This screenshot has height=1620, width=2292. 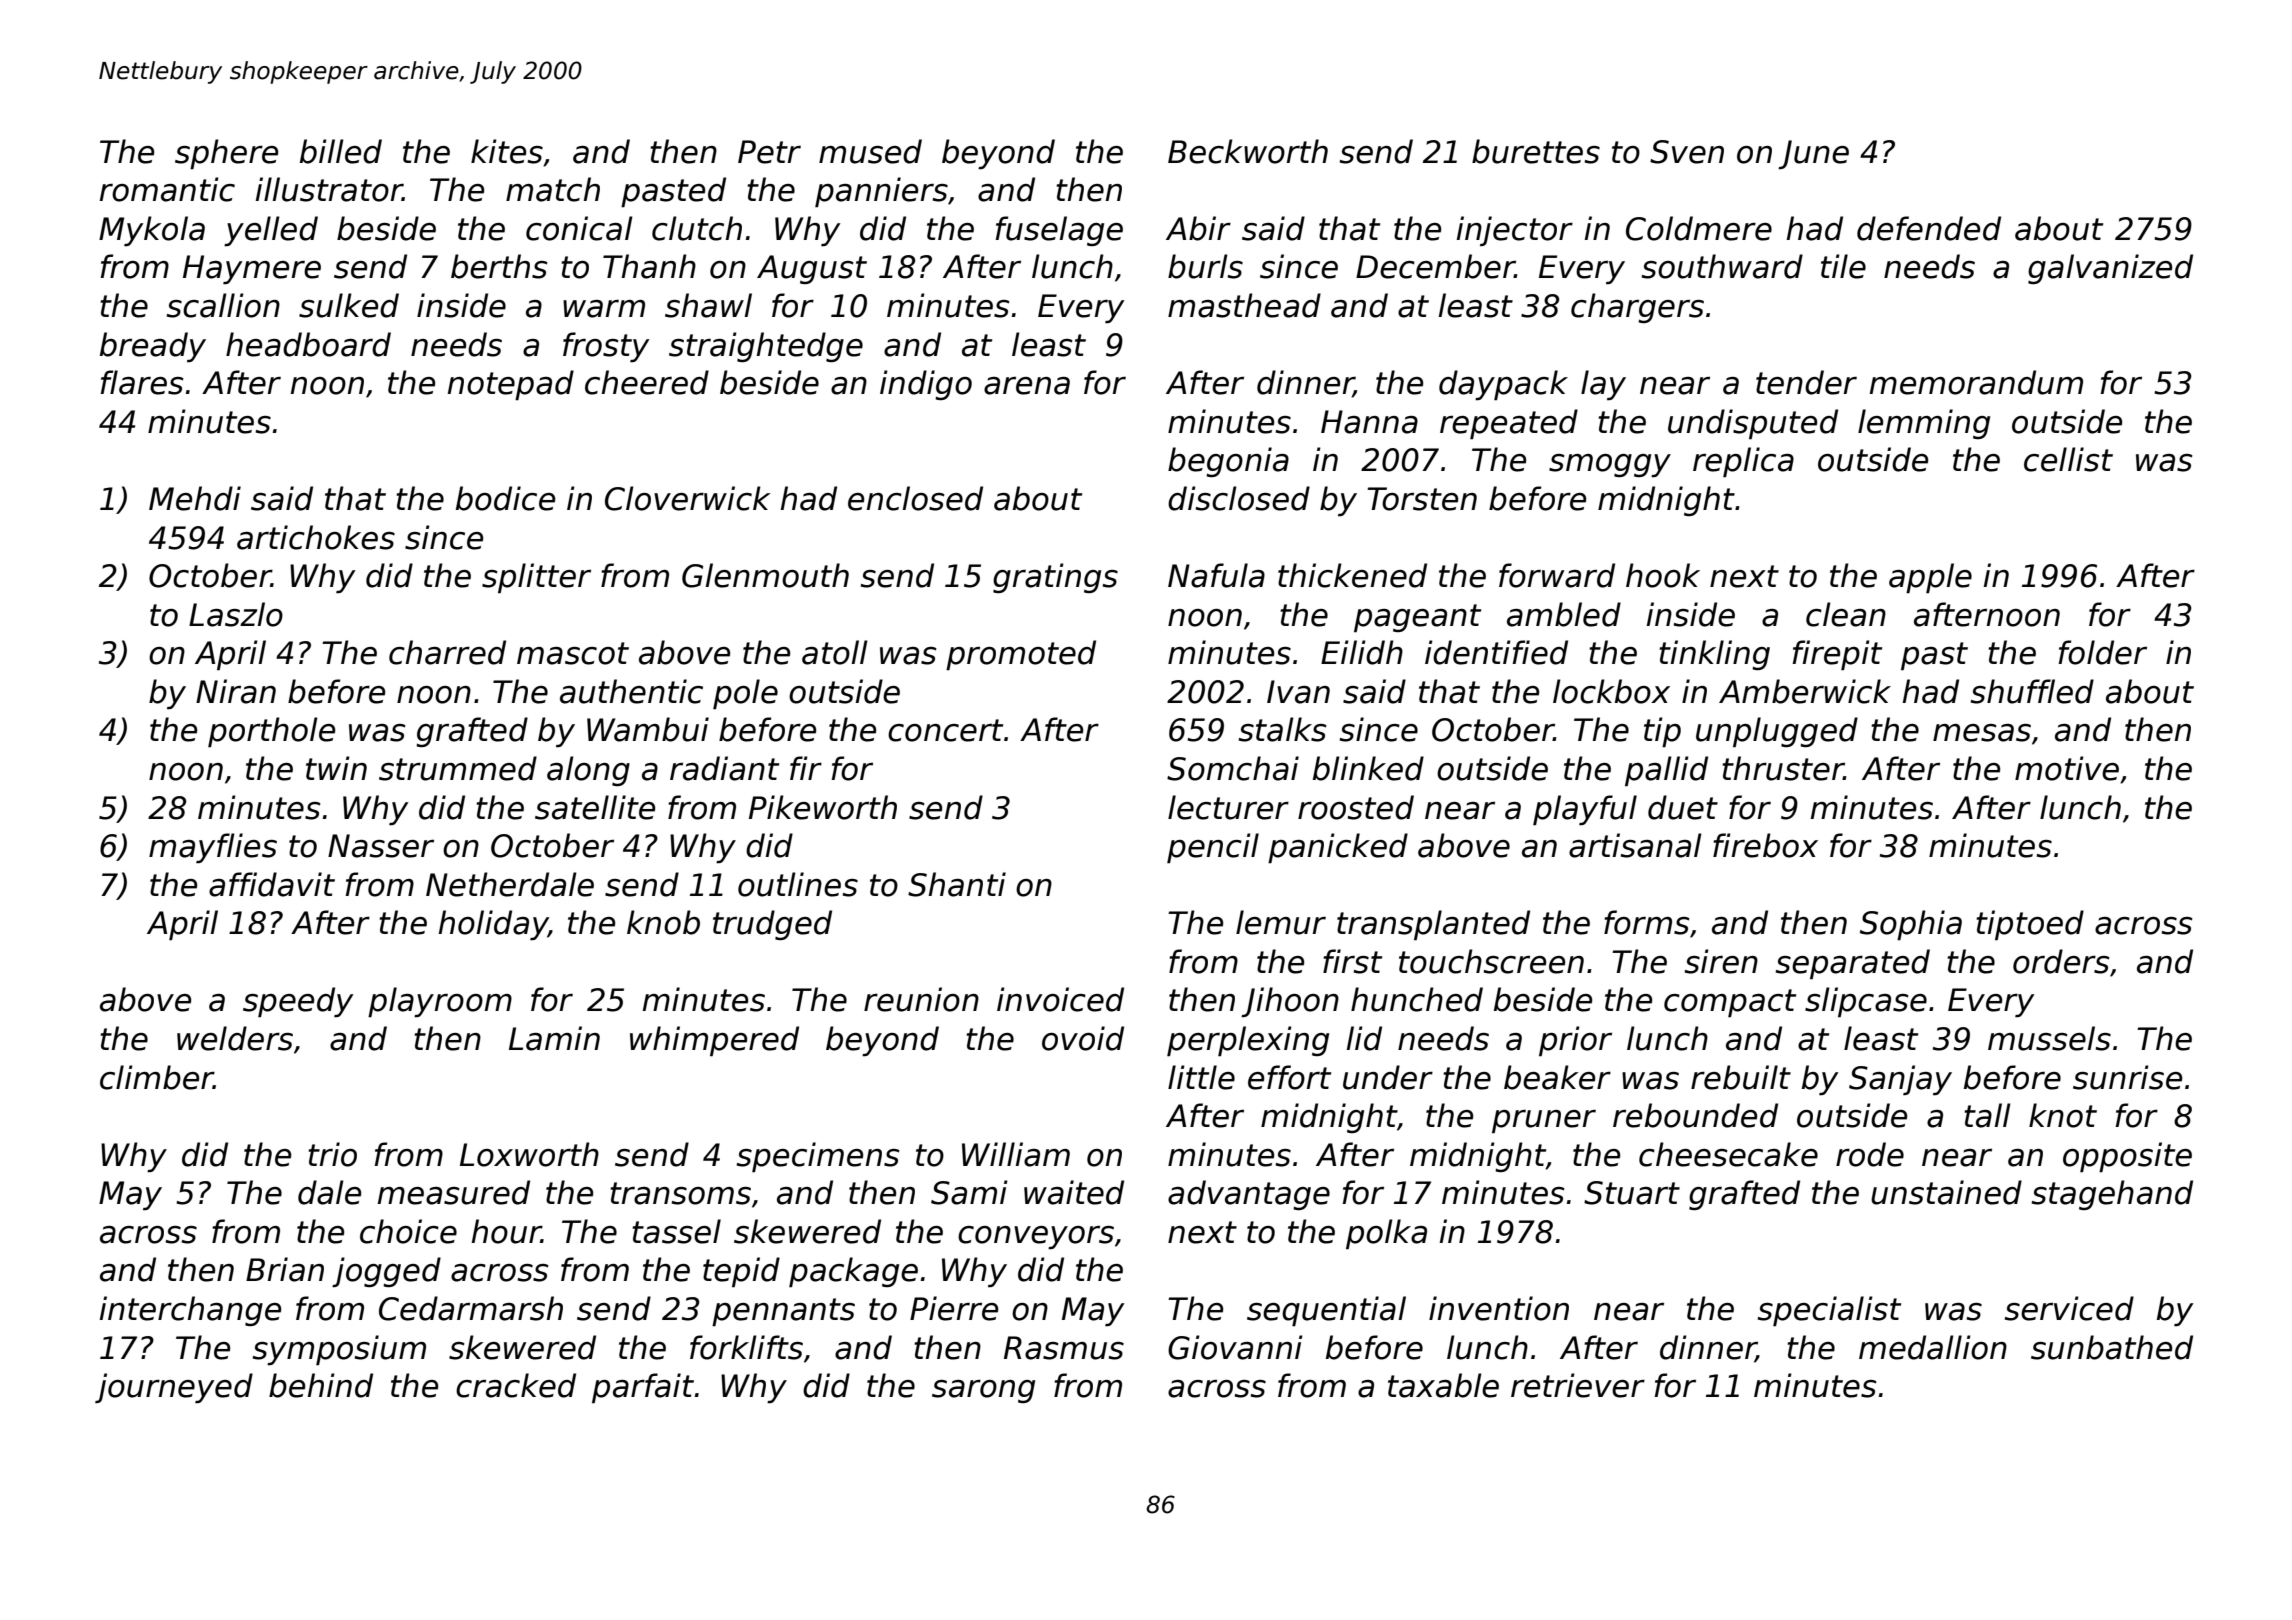 What do you see at coordinates (2069, 1308) in the screenshot?
I see `serviced` at bounding box center [2069, 1308].
